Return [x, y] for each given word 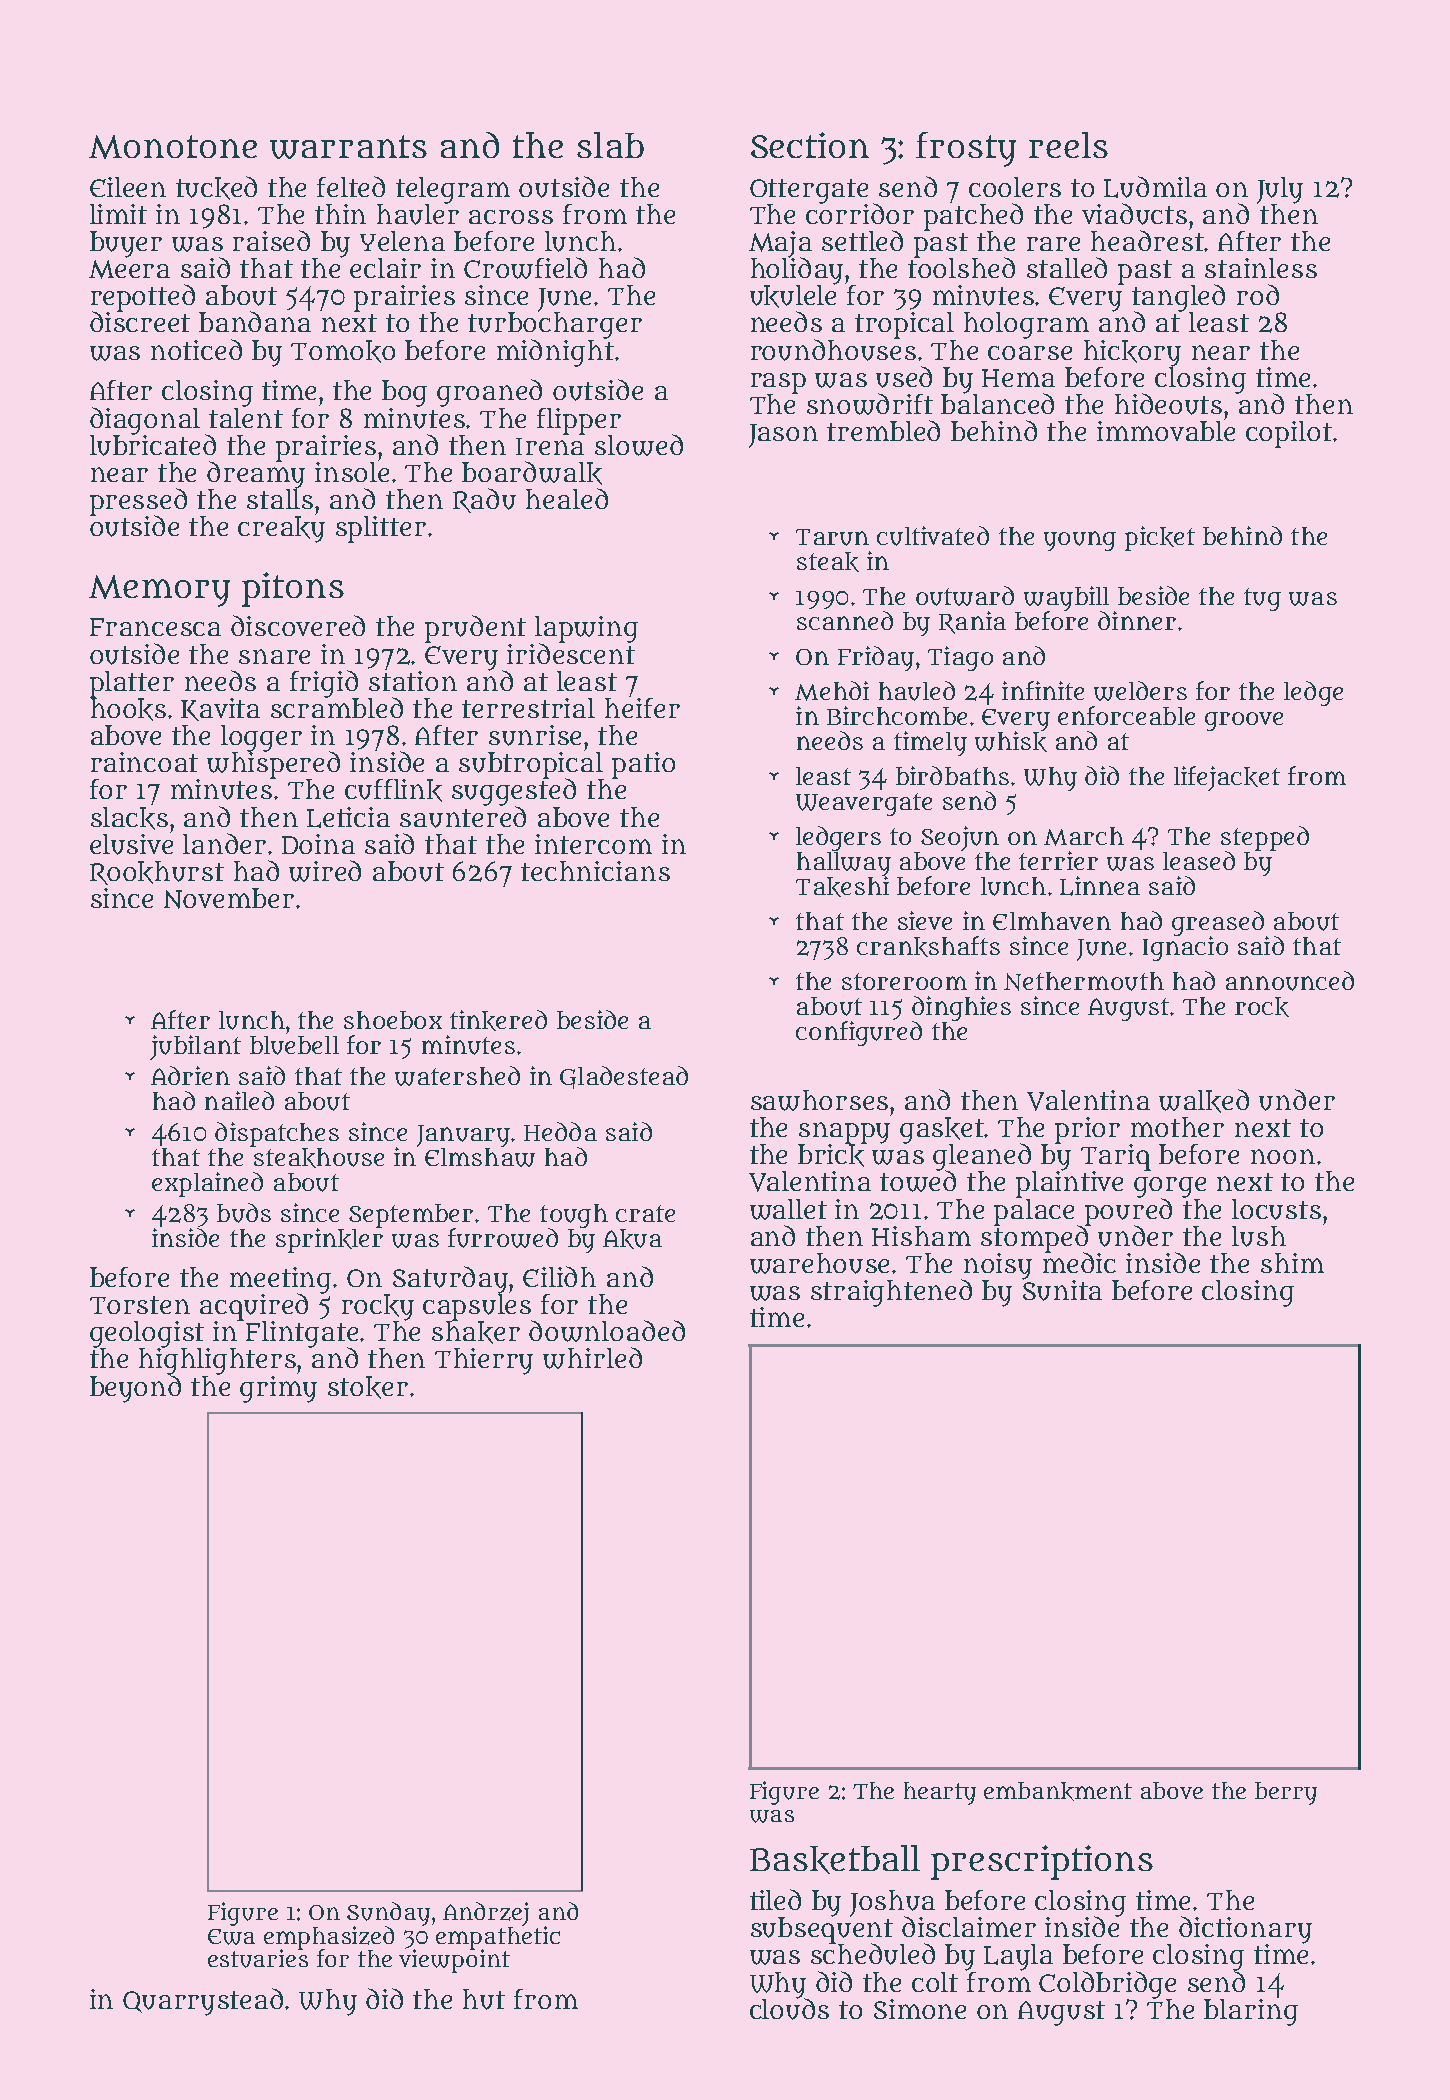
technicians [595, 871]
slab [610, 145]
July [1280, 190]
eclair [385, 268]
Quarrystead [203, 2002]
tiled [775, 1899]
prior [1087, 1130]
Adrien [190, 1075]
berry [1286, 1793]
